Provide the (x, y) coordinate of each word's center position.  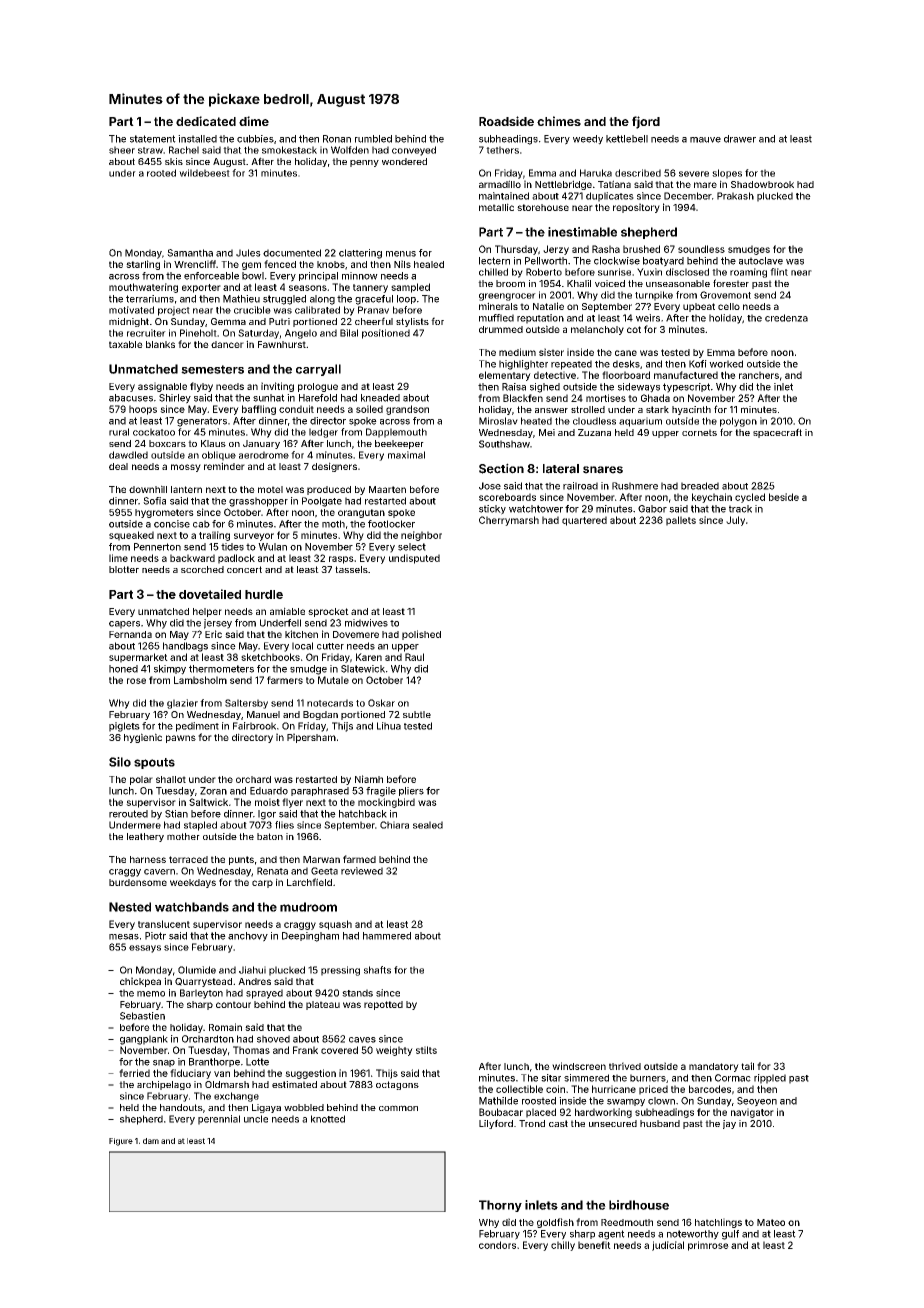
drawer (740, 139)
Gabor (652, 509)
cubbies (255, 139)
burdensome (138, 882)
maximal (406, 455)
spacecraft (777, 433)
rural (119, 432)
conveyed (414, 151)
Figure (121, 1142)
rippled (770, 1079)
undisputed (414, 559)
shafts (377, 970)
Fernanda (130, 634)
